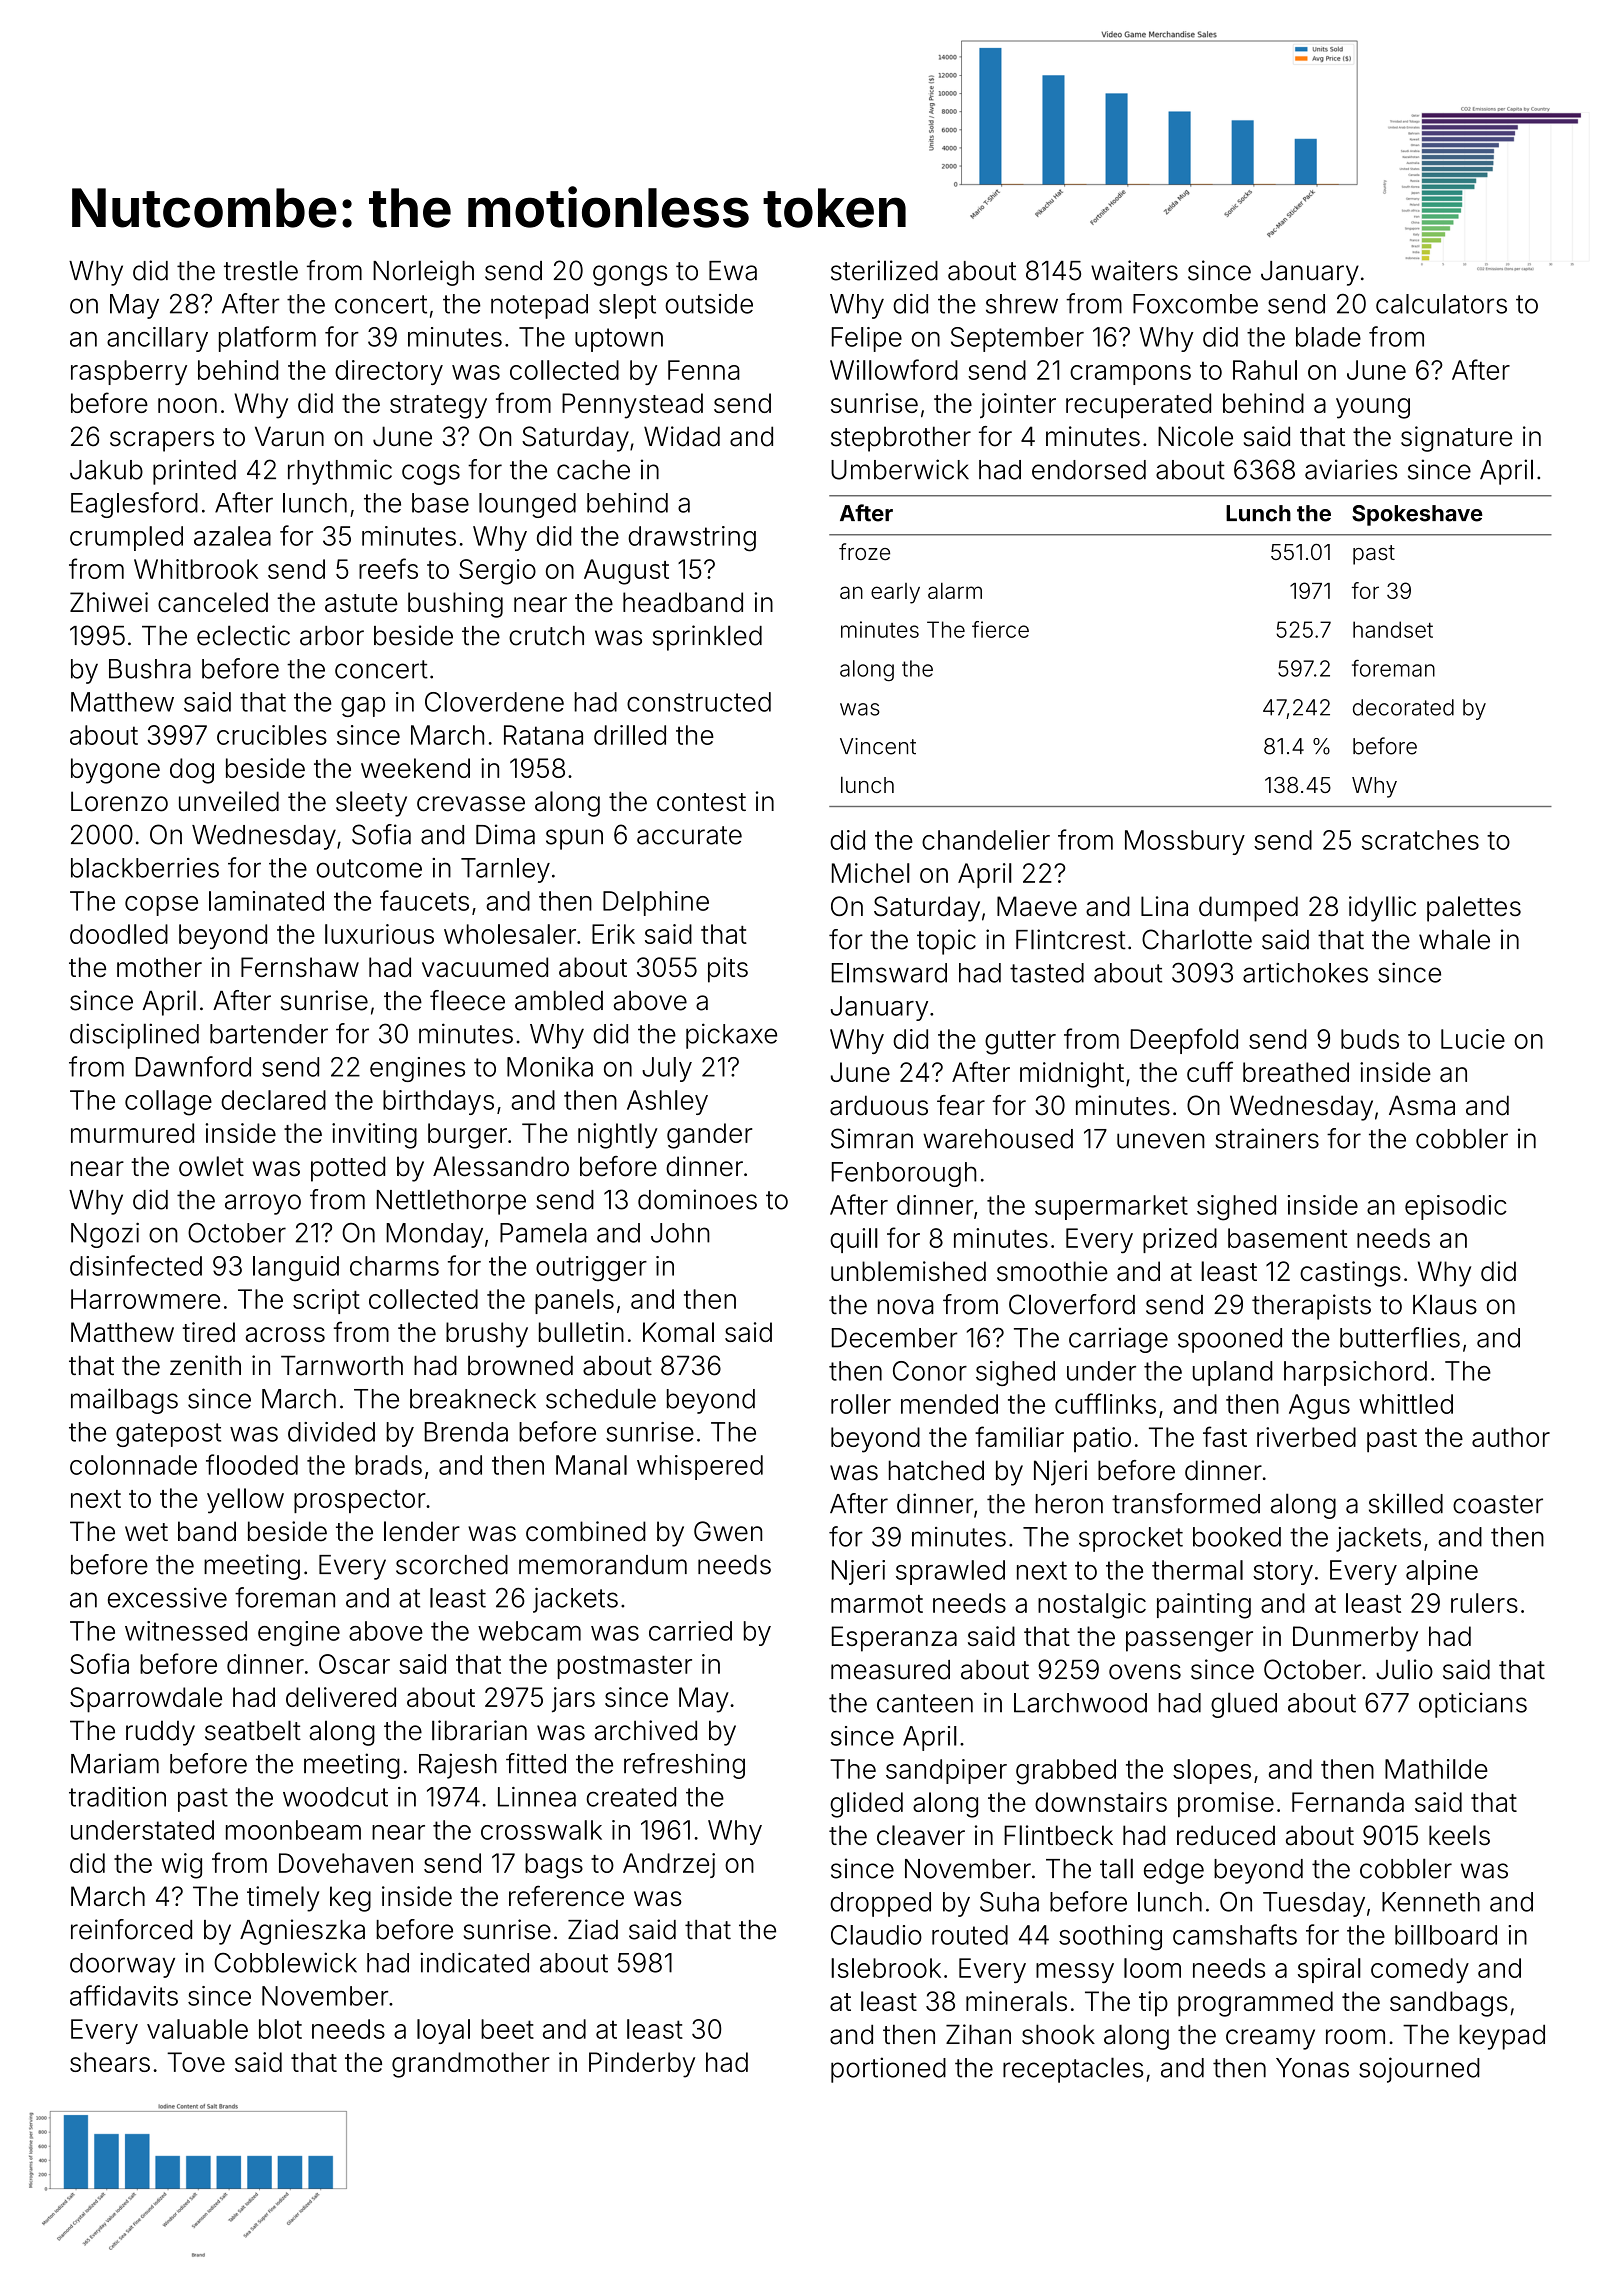 Image resolution: width=1620 pixels, height=2292 pixels. What do you see at coordinates (162, 441) in the screenshot?
I see `scrapers` at bounding box center [162, 441].
